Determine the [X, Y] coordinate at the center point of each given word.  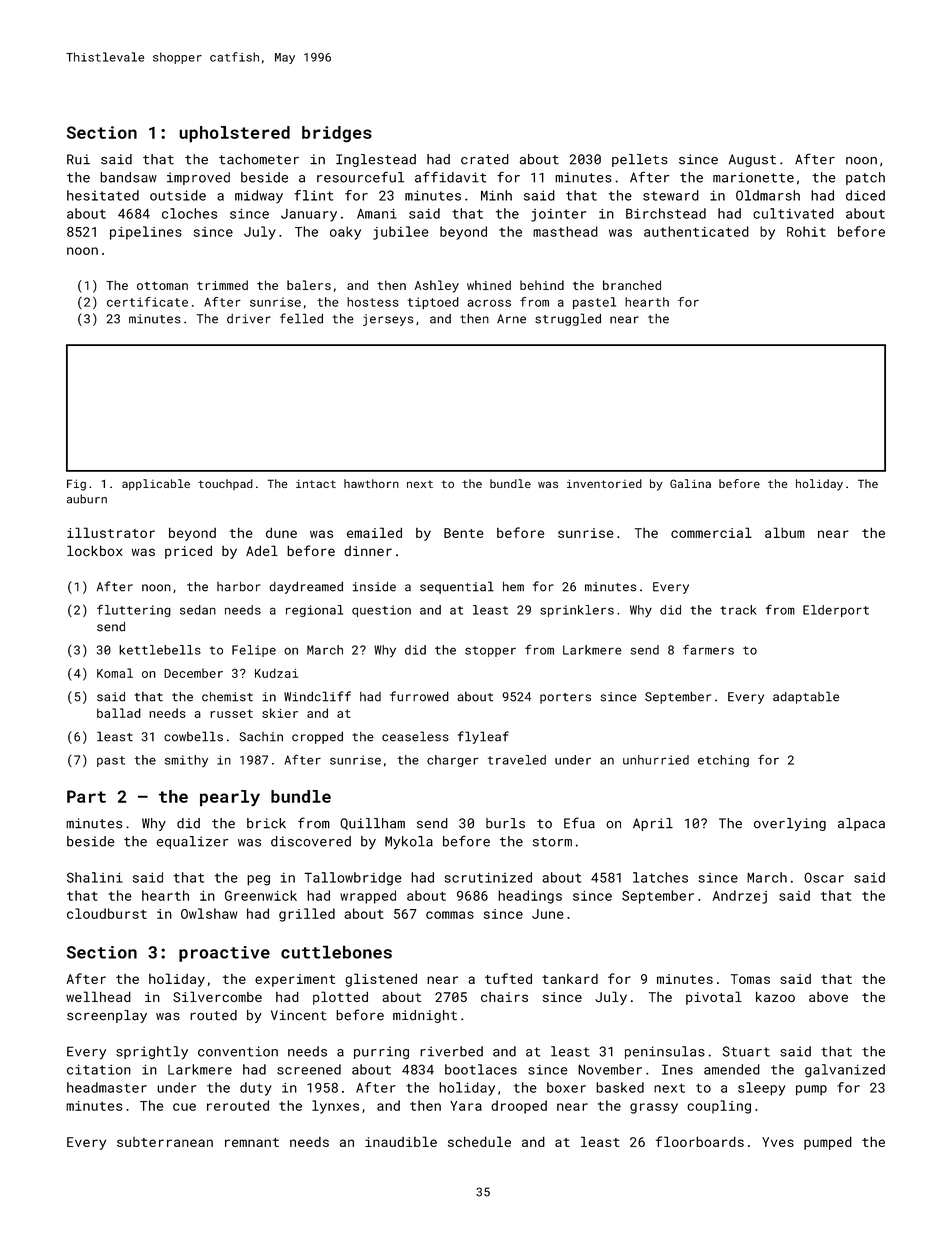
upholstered [234, 134]
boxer [566, 1087]
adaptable [806, 697]
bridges [337, 134]
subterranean [165, 1142]
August [752, 160]
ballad [119, 713]
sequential [457, 587]
